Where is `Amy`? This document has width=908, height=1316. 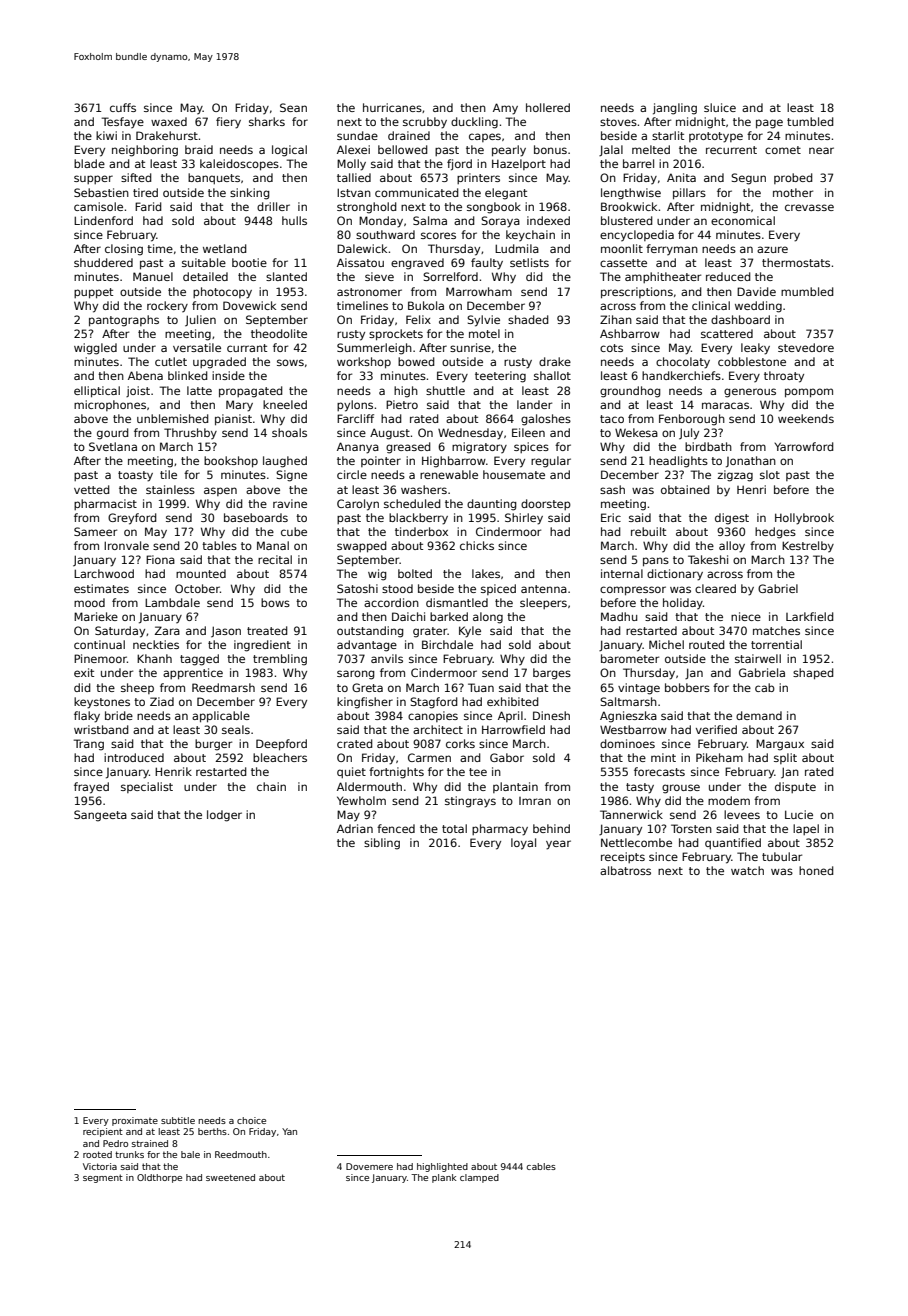 Amy is located at coordinates (505, 109).
